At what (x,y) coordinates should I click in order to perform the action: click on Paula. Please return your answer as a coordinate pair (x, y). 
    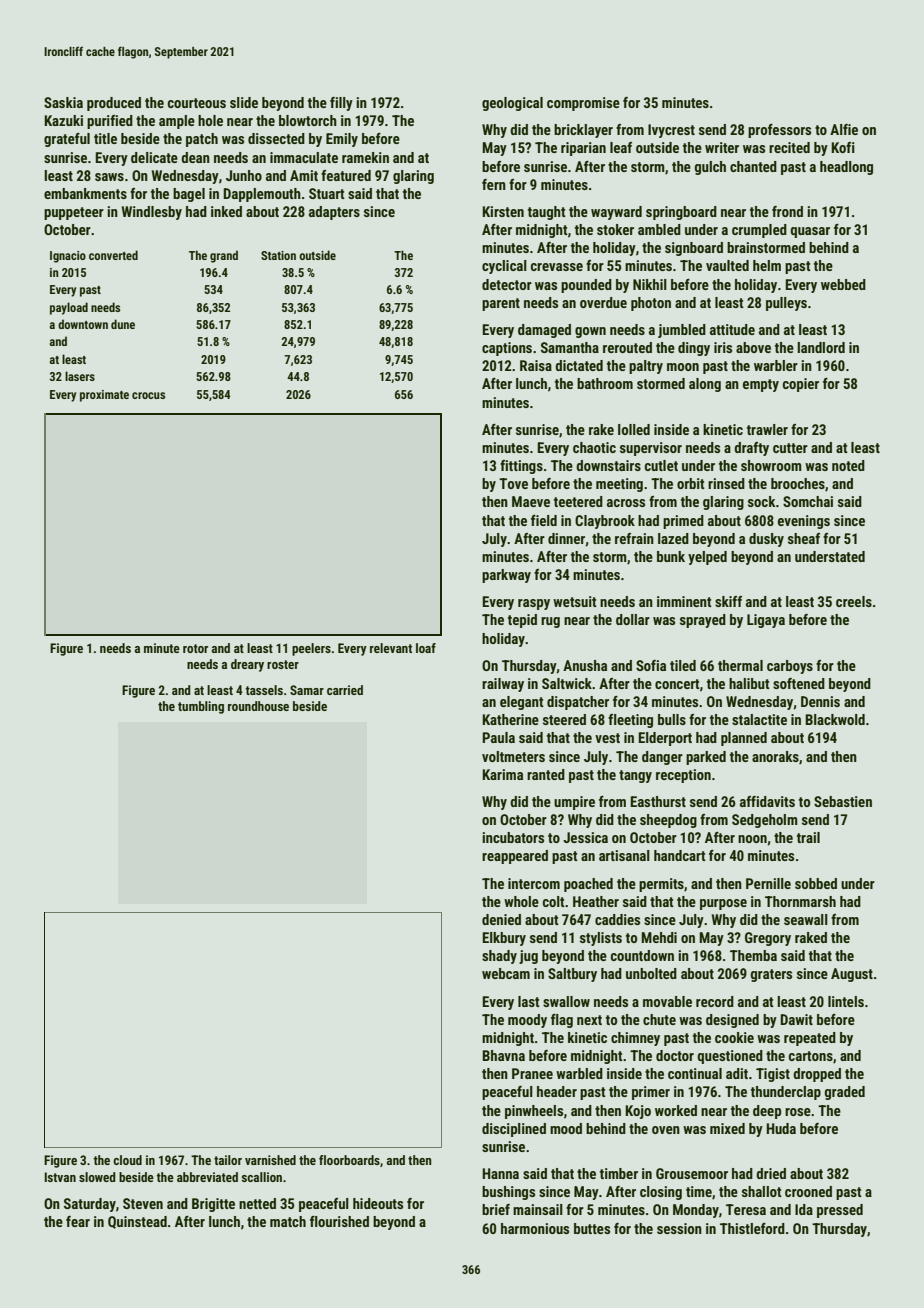
    Looking at the image, I should click on (498, 737).
